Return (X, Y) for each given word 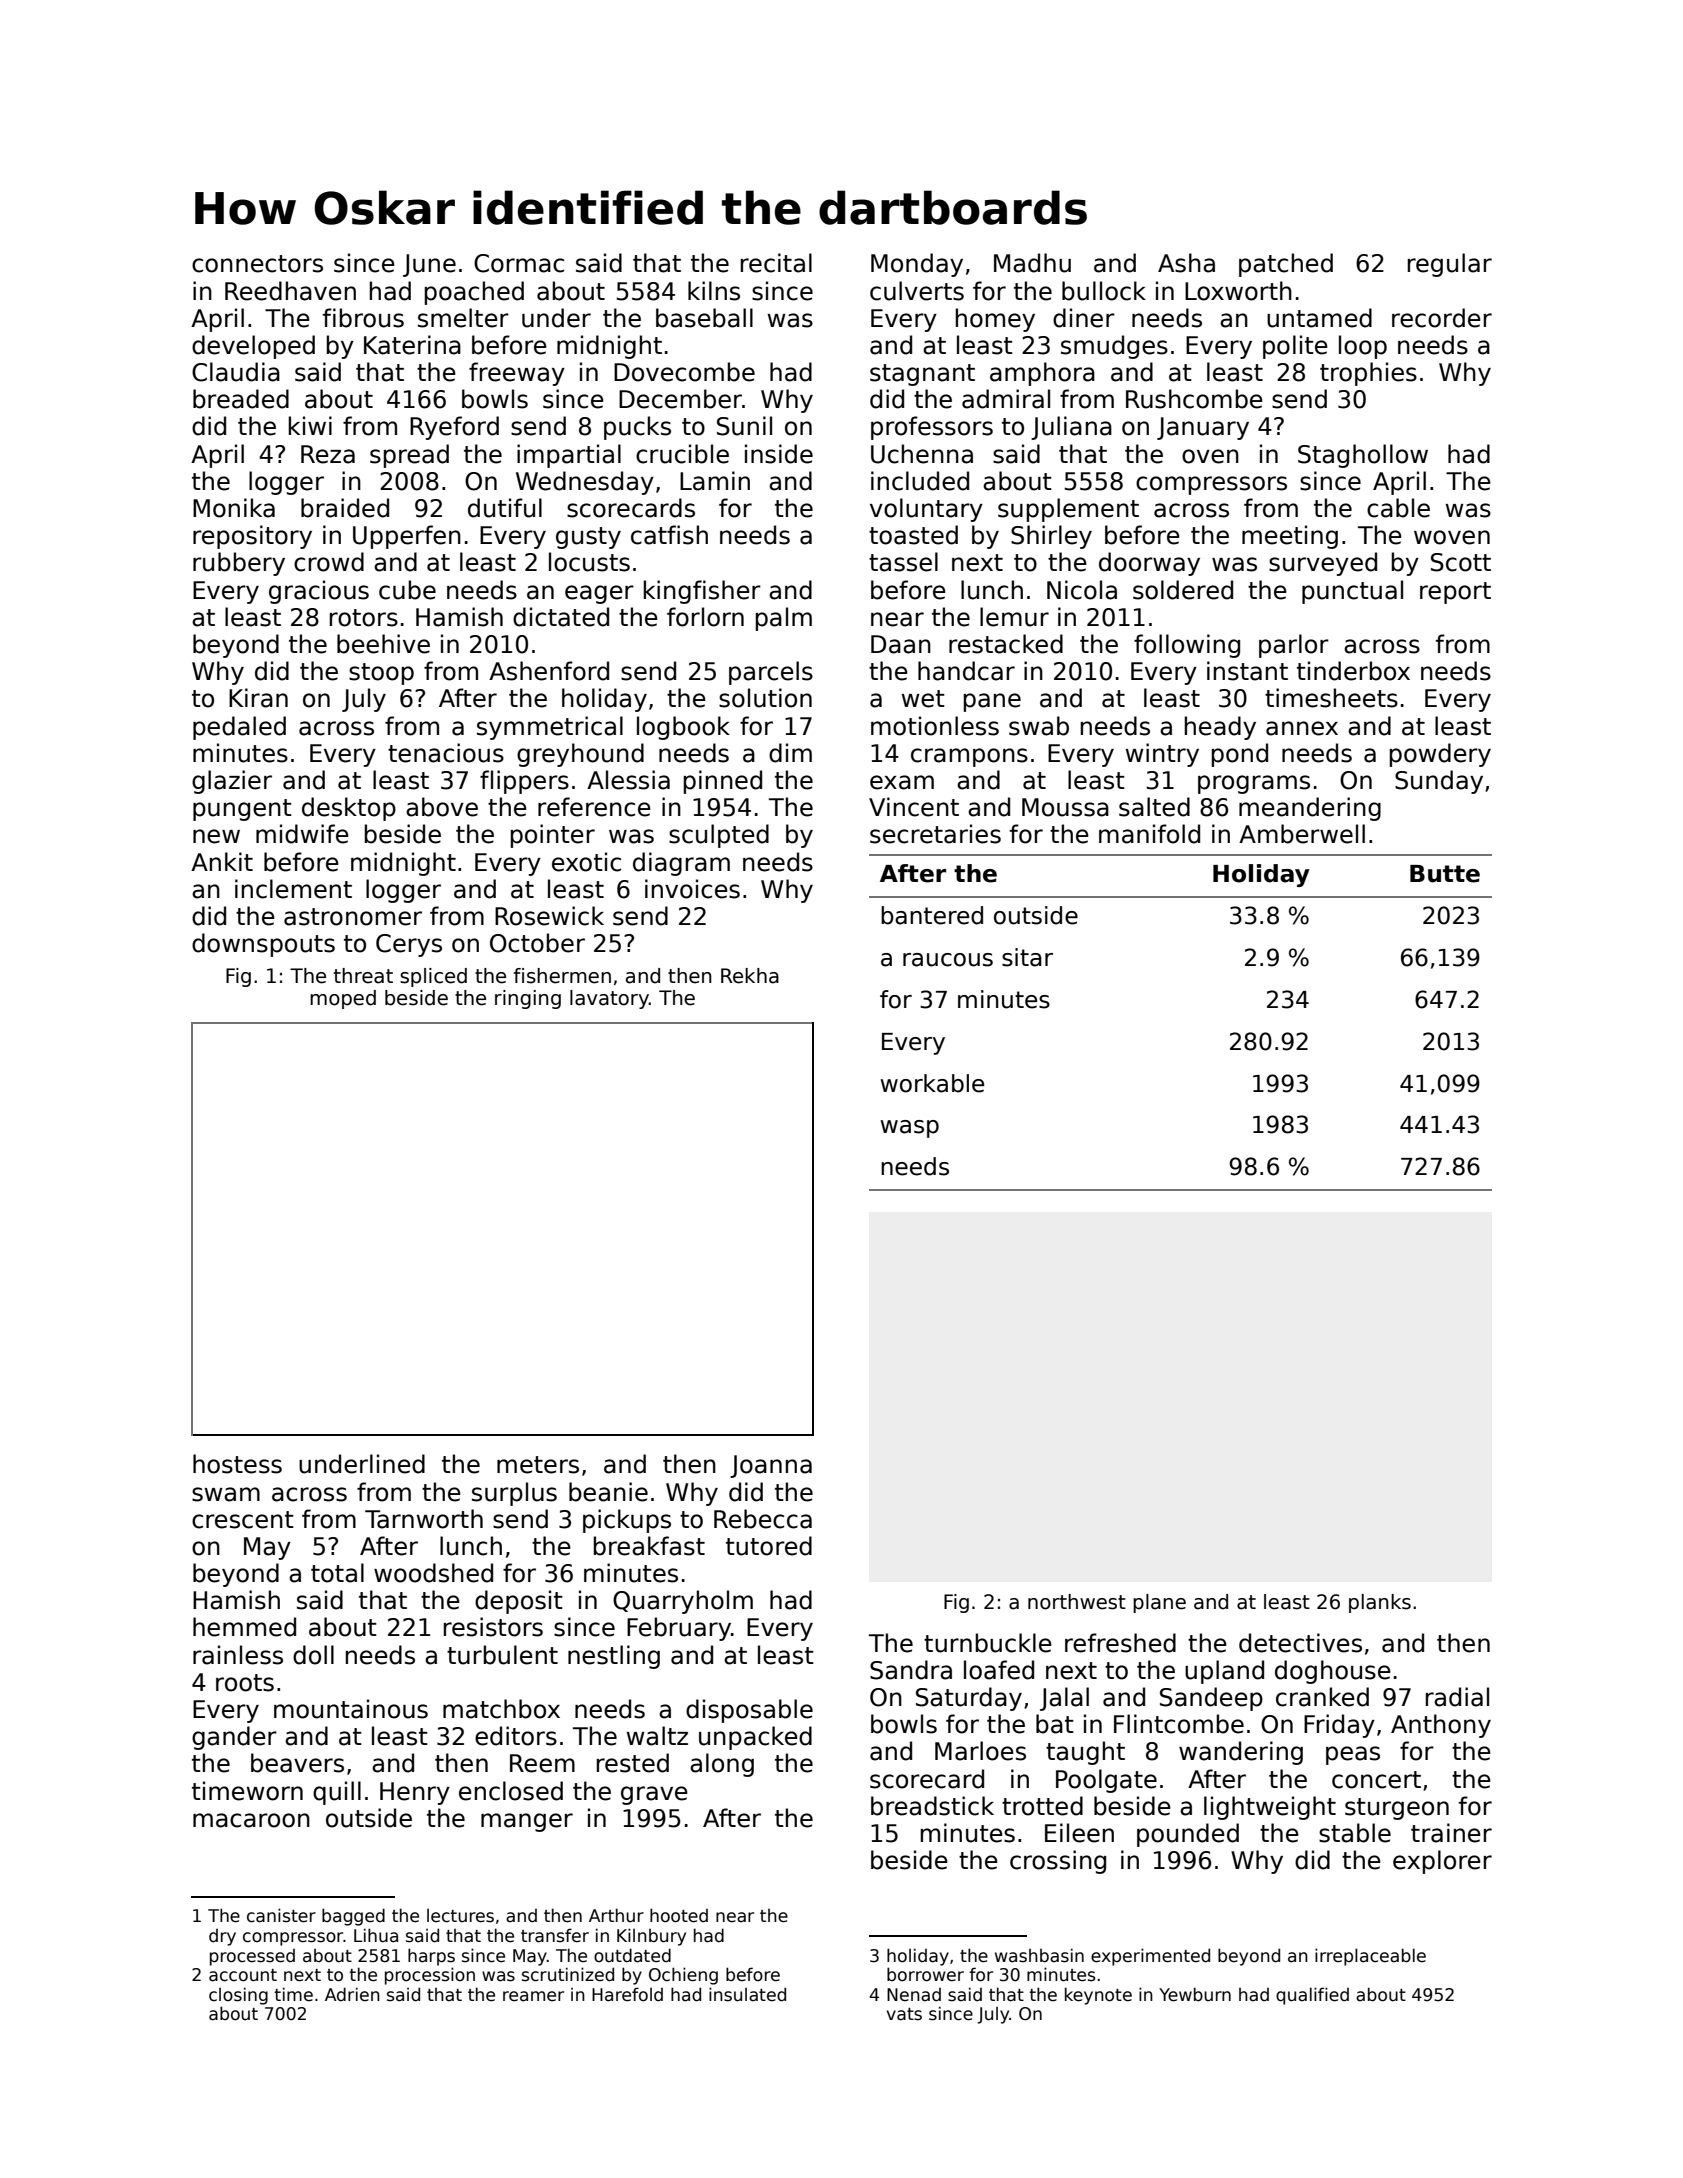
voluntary (926, 510)
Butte (1445, 874)
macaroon (251, 1820)
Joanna (771, 1466)
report (1455, 593)
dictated (561, 617)
